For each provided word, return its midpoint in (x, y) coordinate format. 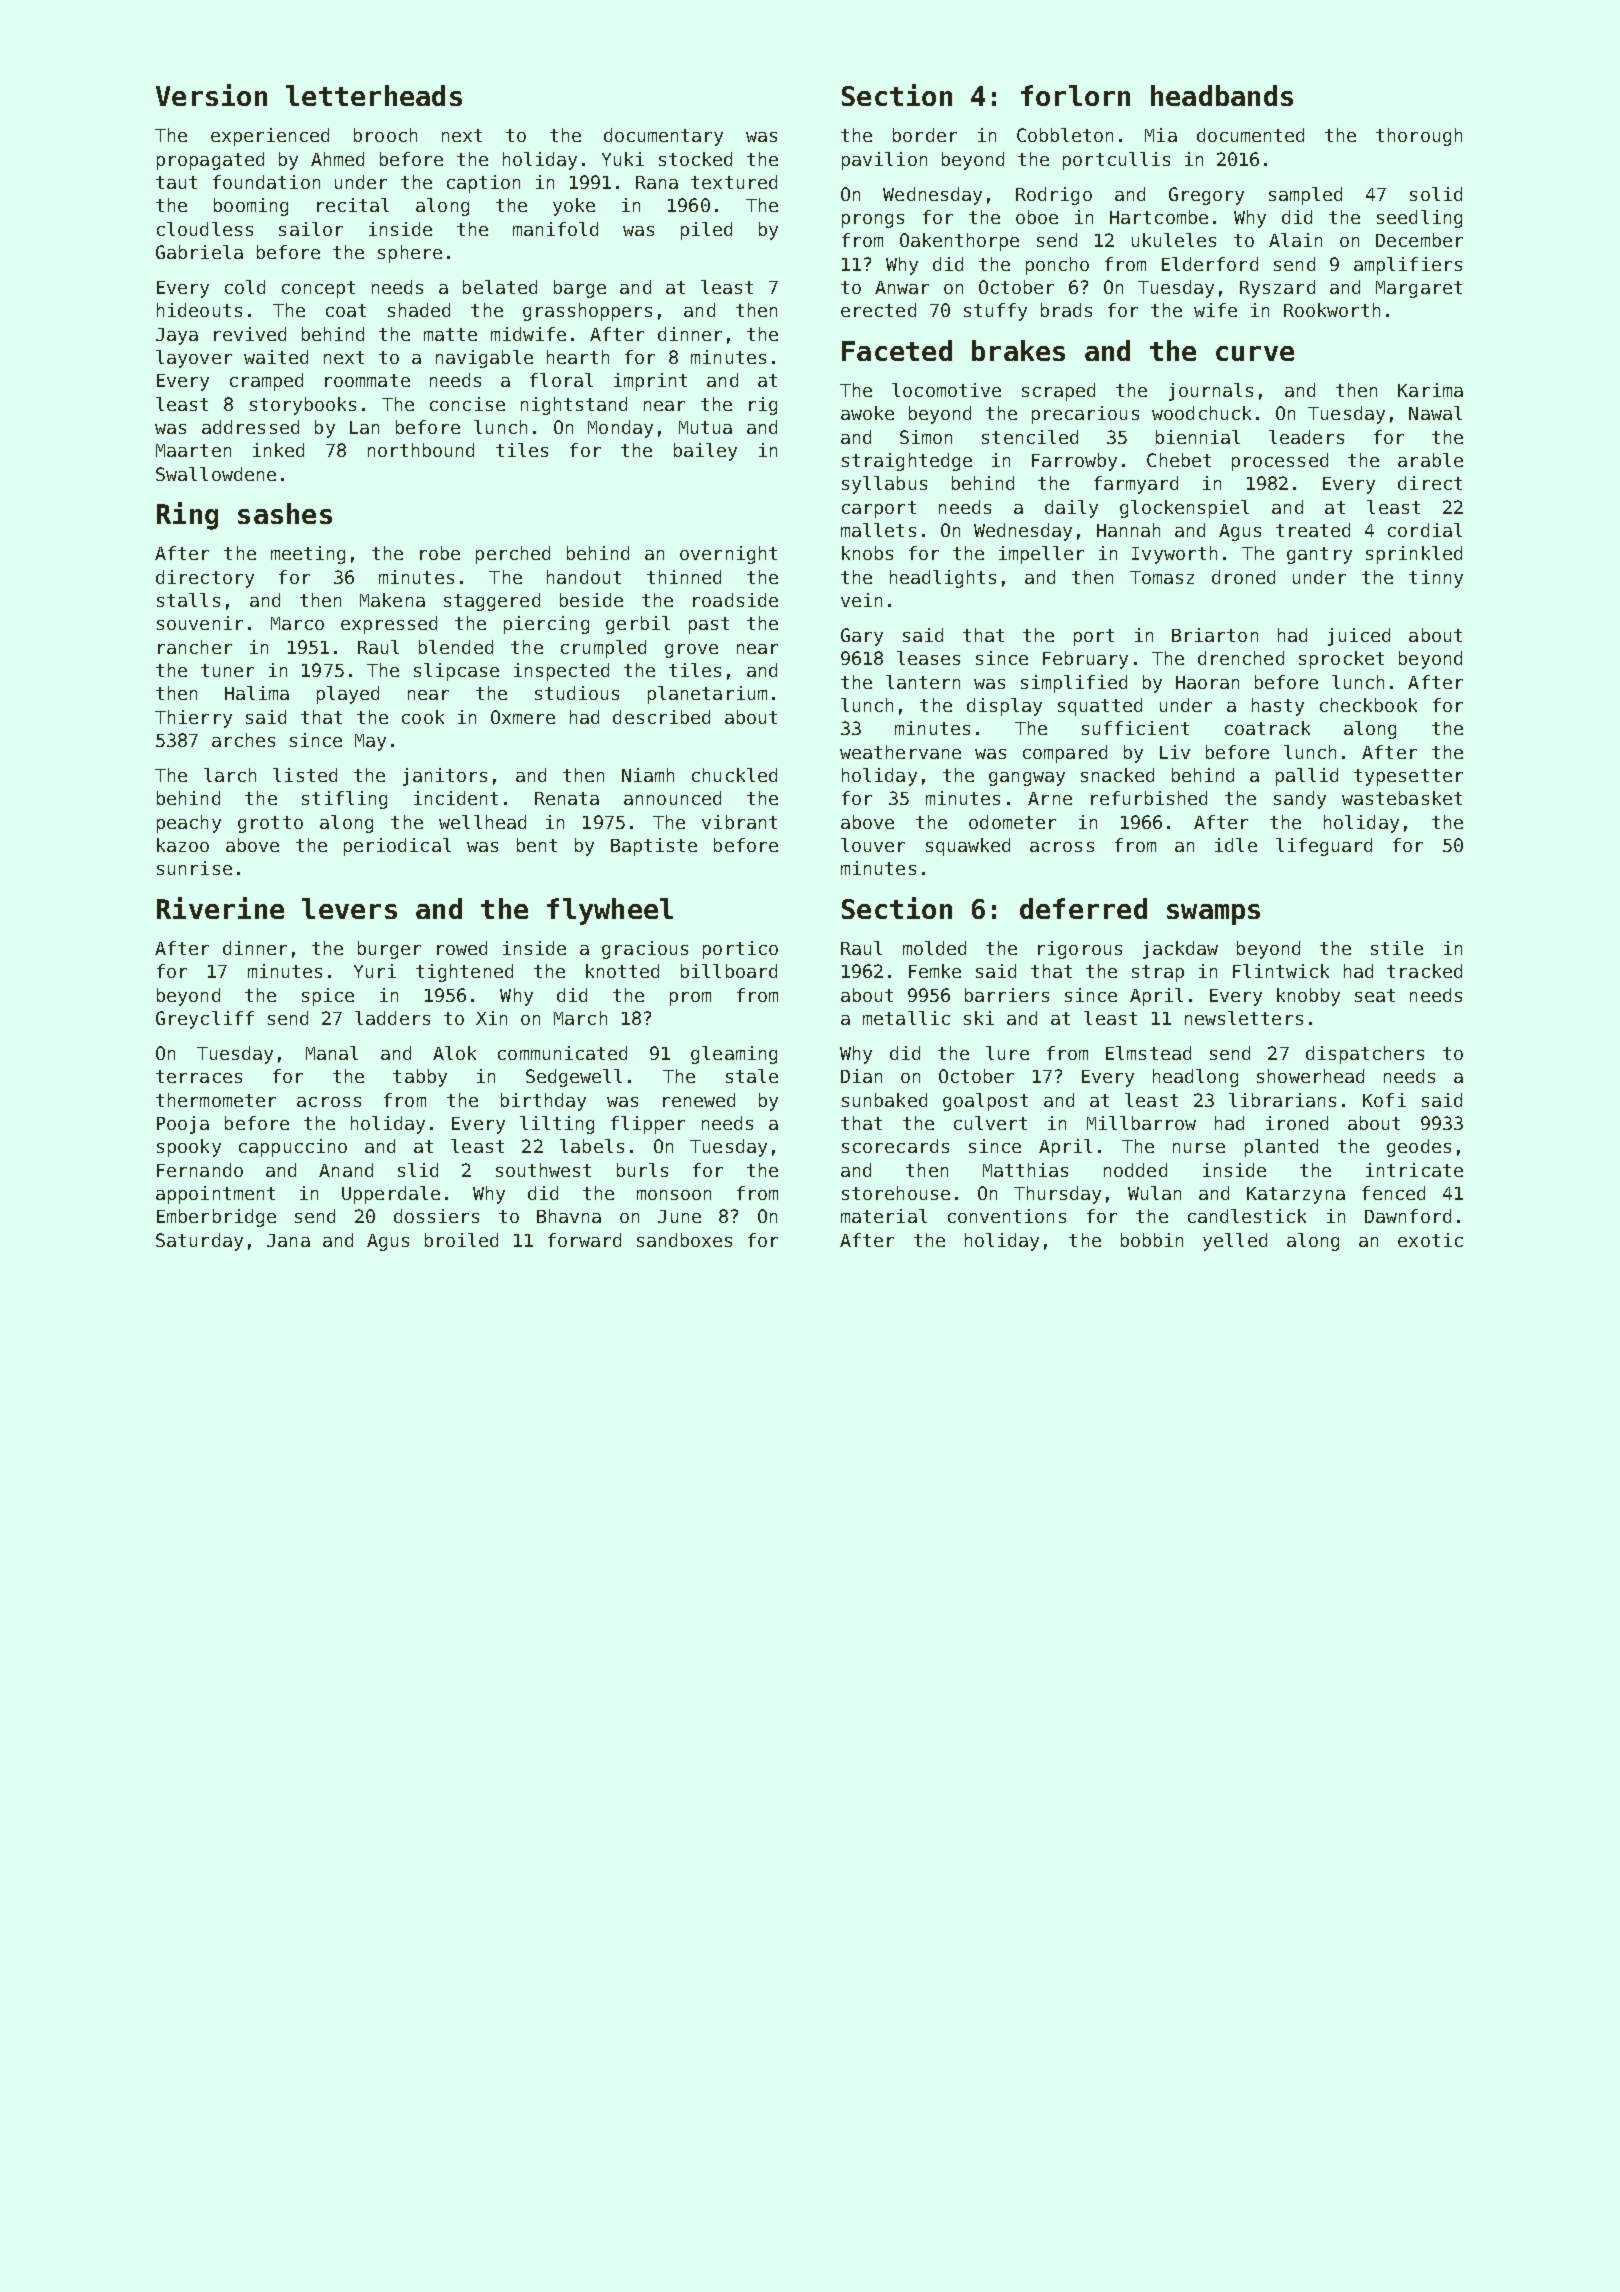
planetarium (707, 695)
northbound (421, 450)
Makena (392, 600)
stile (1397, 948)
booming (251, 207)
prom (690, 999)
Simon (926, 437)
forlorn (1075, 95)
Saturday (199, 1242)
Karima (1430, 390)
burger (389, 950)
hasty (1278, 707)
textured (734, 182)
